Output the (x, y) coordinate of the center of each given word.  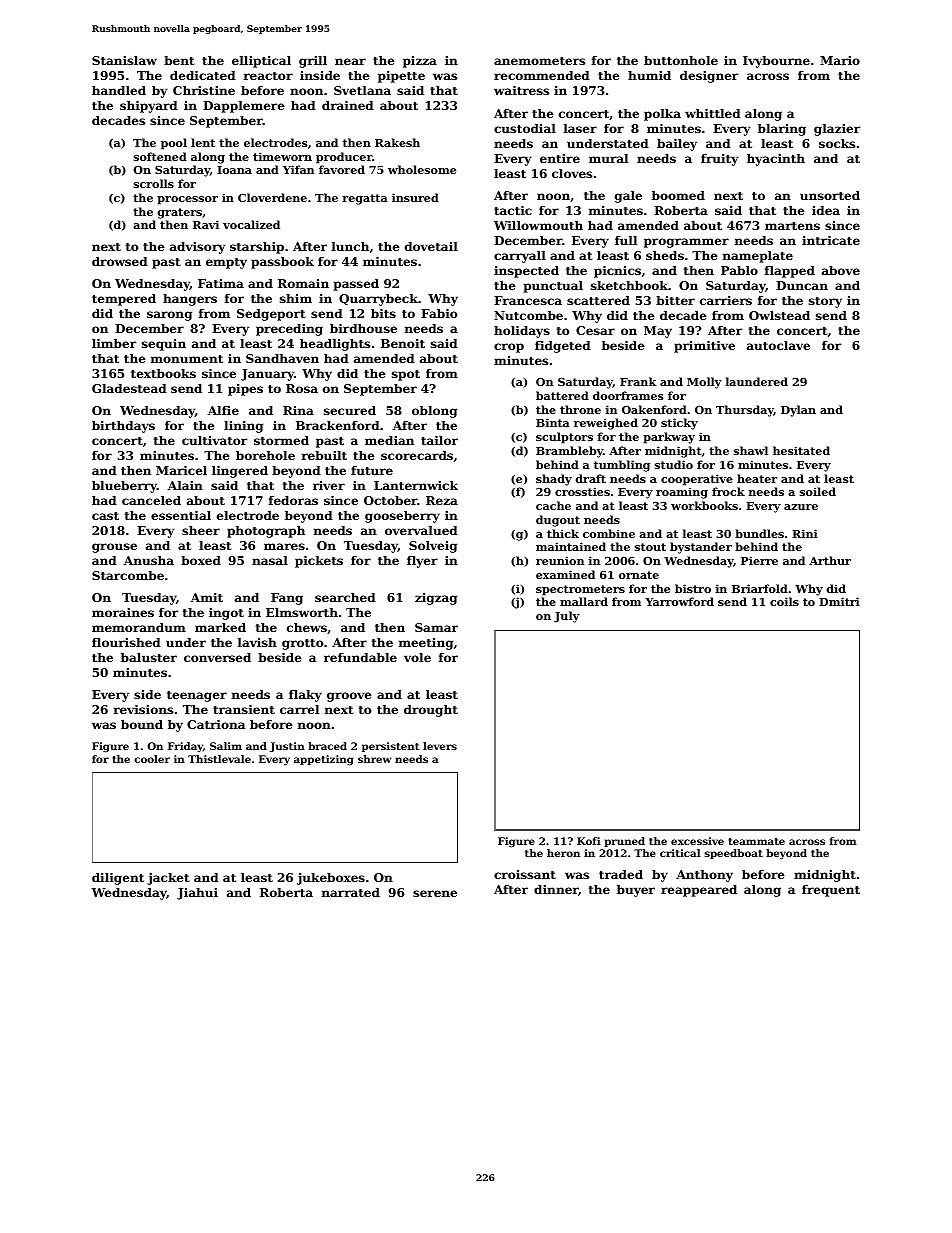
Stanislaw (124, 60)
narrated (351, 892)
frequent (831, 891)
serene (435, 893)
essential (181, 515)
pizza (420, 62)
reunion (560, 560)
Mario (840, 60)
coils (784, 601)
